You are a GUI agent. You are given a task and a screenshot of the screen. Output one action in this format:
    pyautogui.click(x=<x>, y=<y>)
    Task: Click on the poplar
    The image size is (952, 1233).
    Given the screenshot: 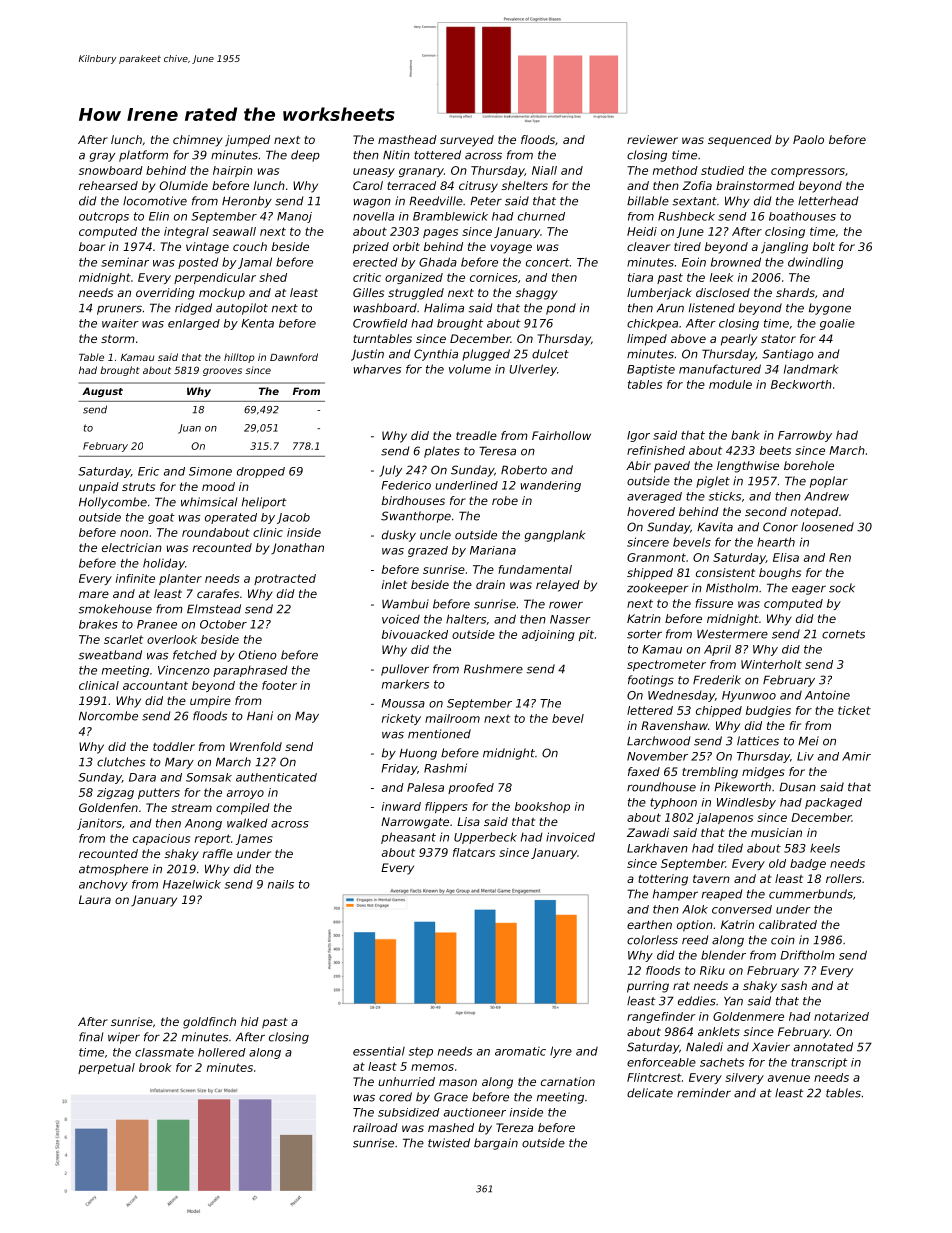 What is the action you would take?
    pyautogui.click(x=829, y=482)
